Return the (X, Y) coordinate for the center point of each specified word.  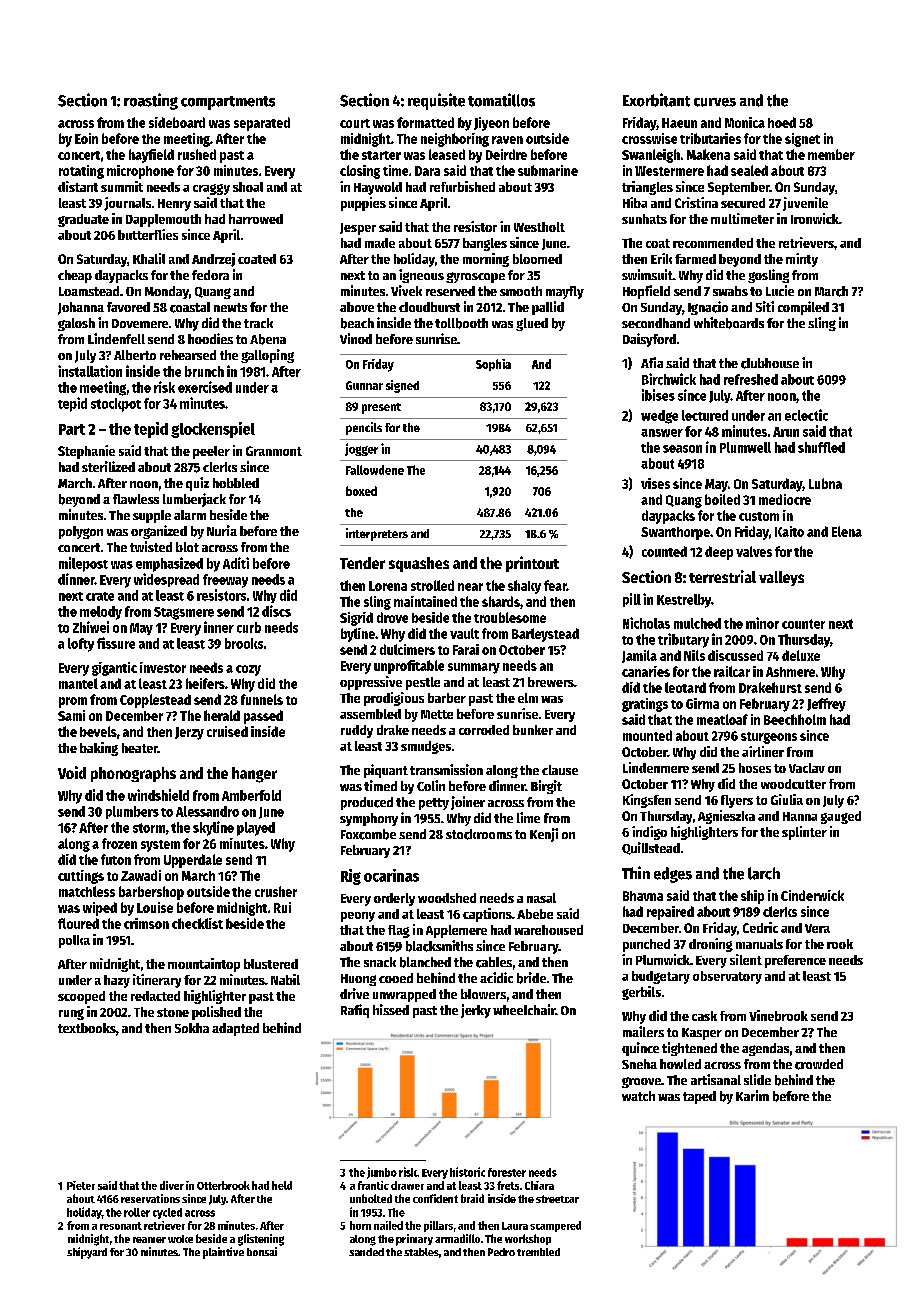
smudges (426, 747)
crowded (819, 1064)
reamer (149, 1240)
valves (754, 551)
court (355, 123)
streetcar (557, 1199)
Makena (708, 154)
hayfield (151, 156)
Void (72, 772)
